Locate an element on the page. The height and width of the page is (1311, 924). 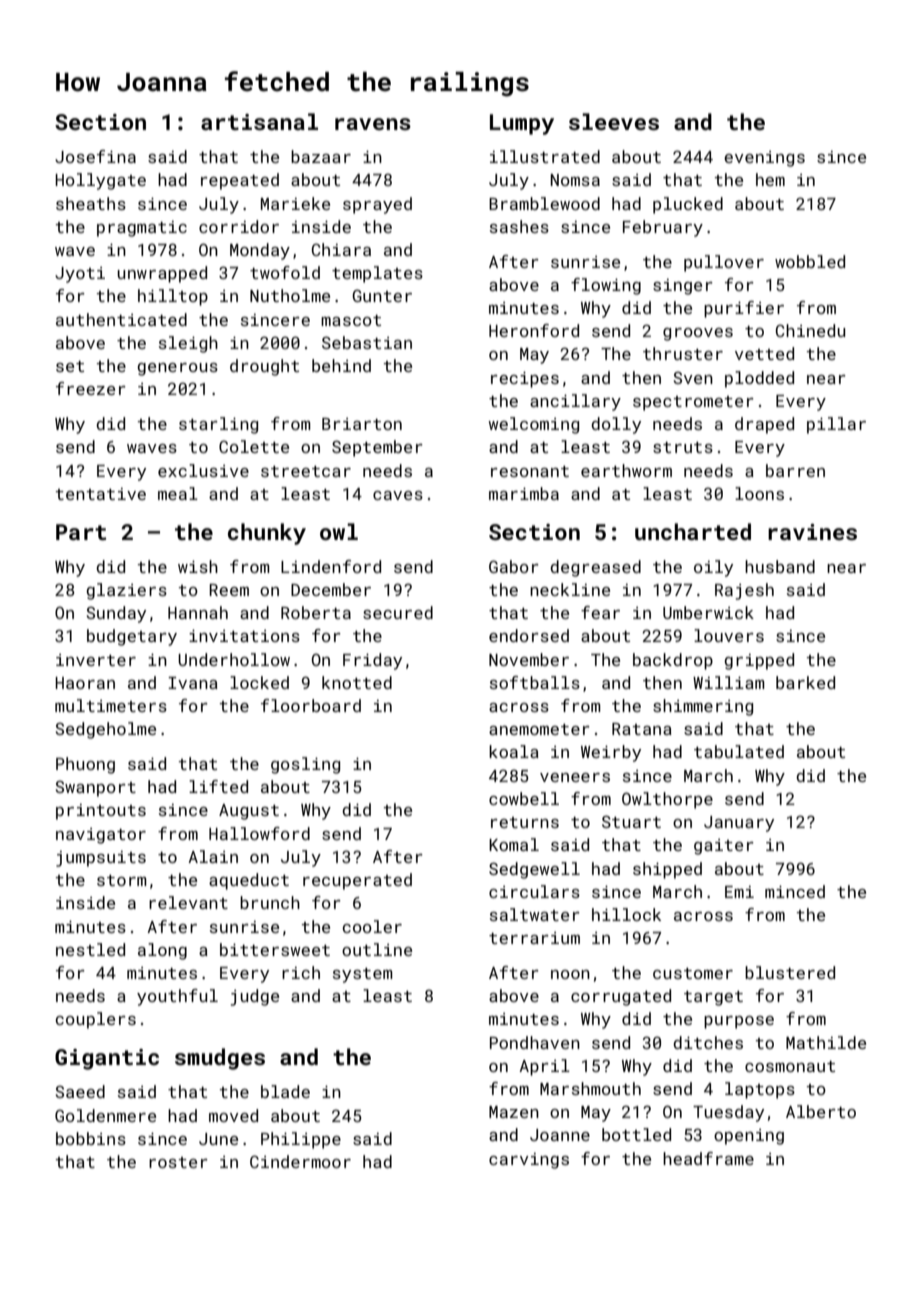
floorboard is located at coordinates (311, 705).
